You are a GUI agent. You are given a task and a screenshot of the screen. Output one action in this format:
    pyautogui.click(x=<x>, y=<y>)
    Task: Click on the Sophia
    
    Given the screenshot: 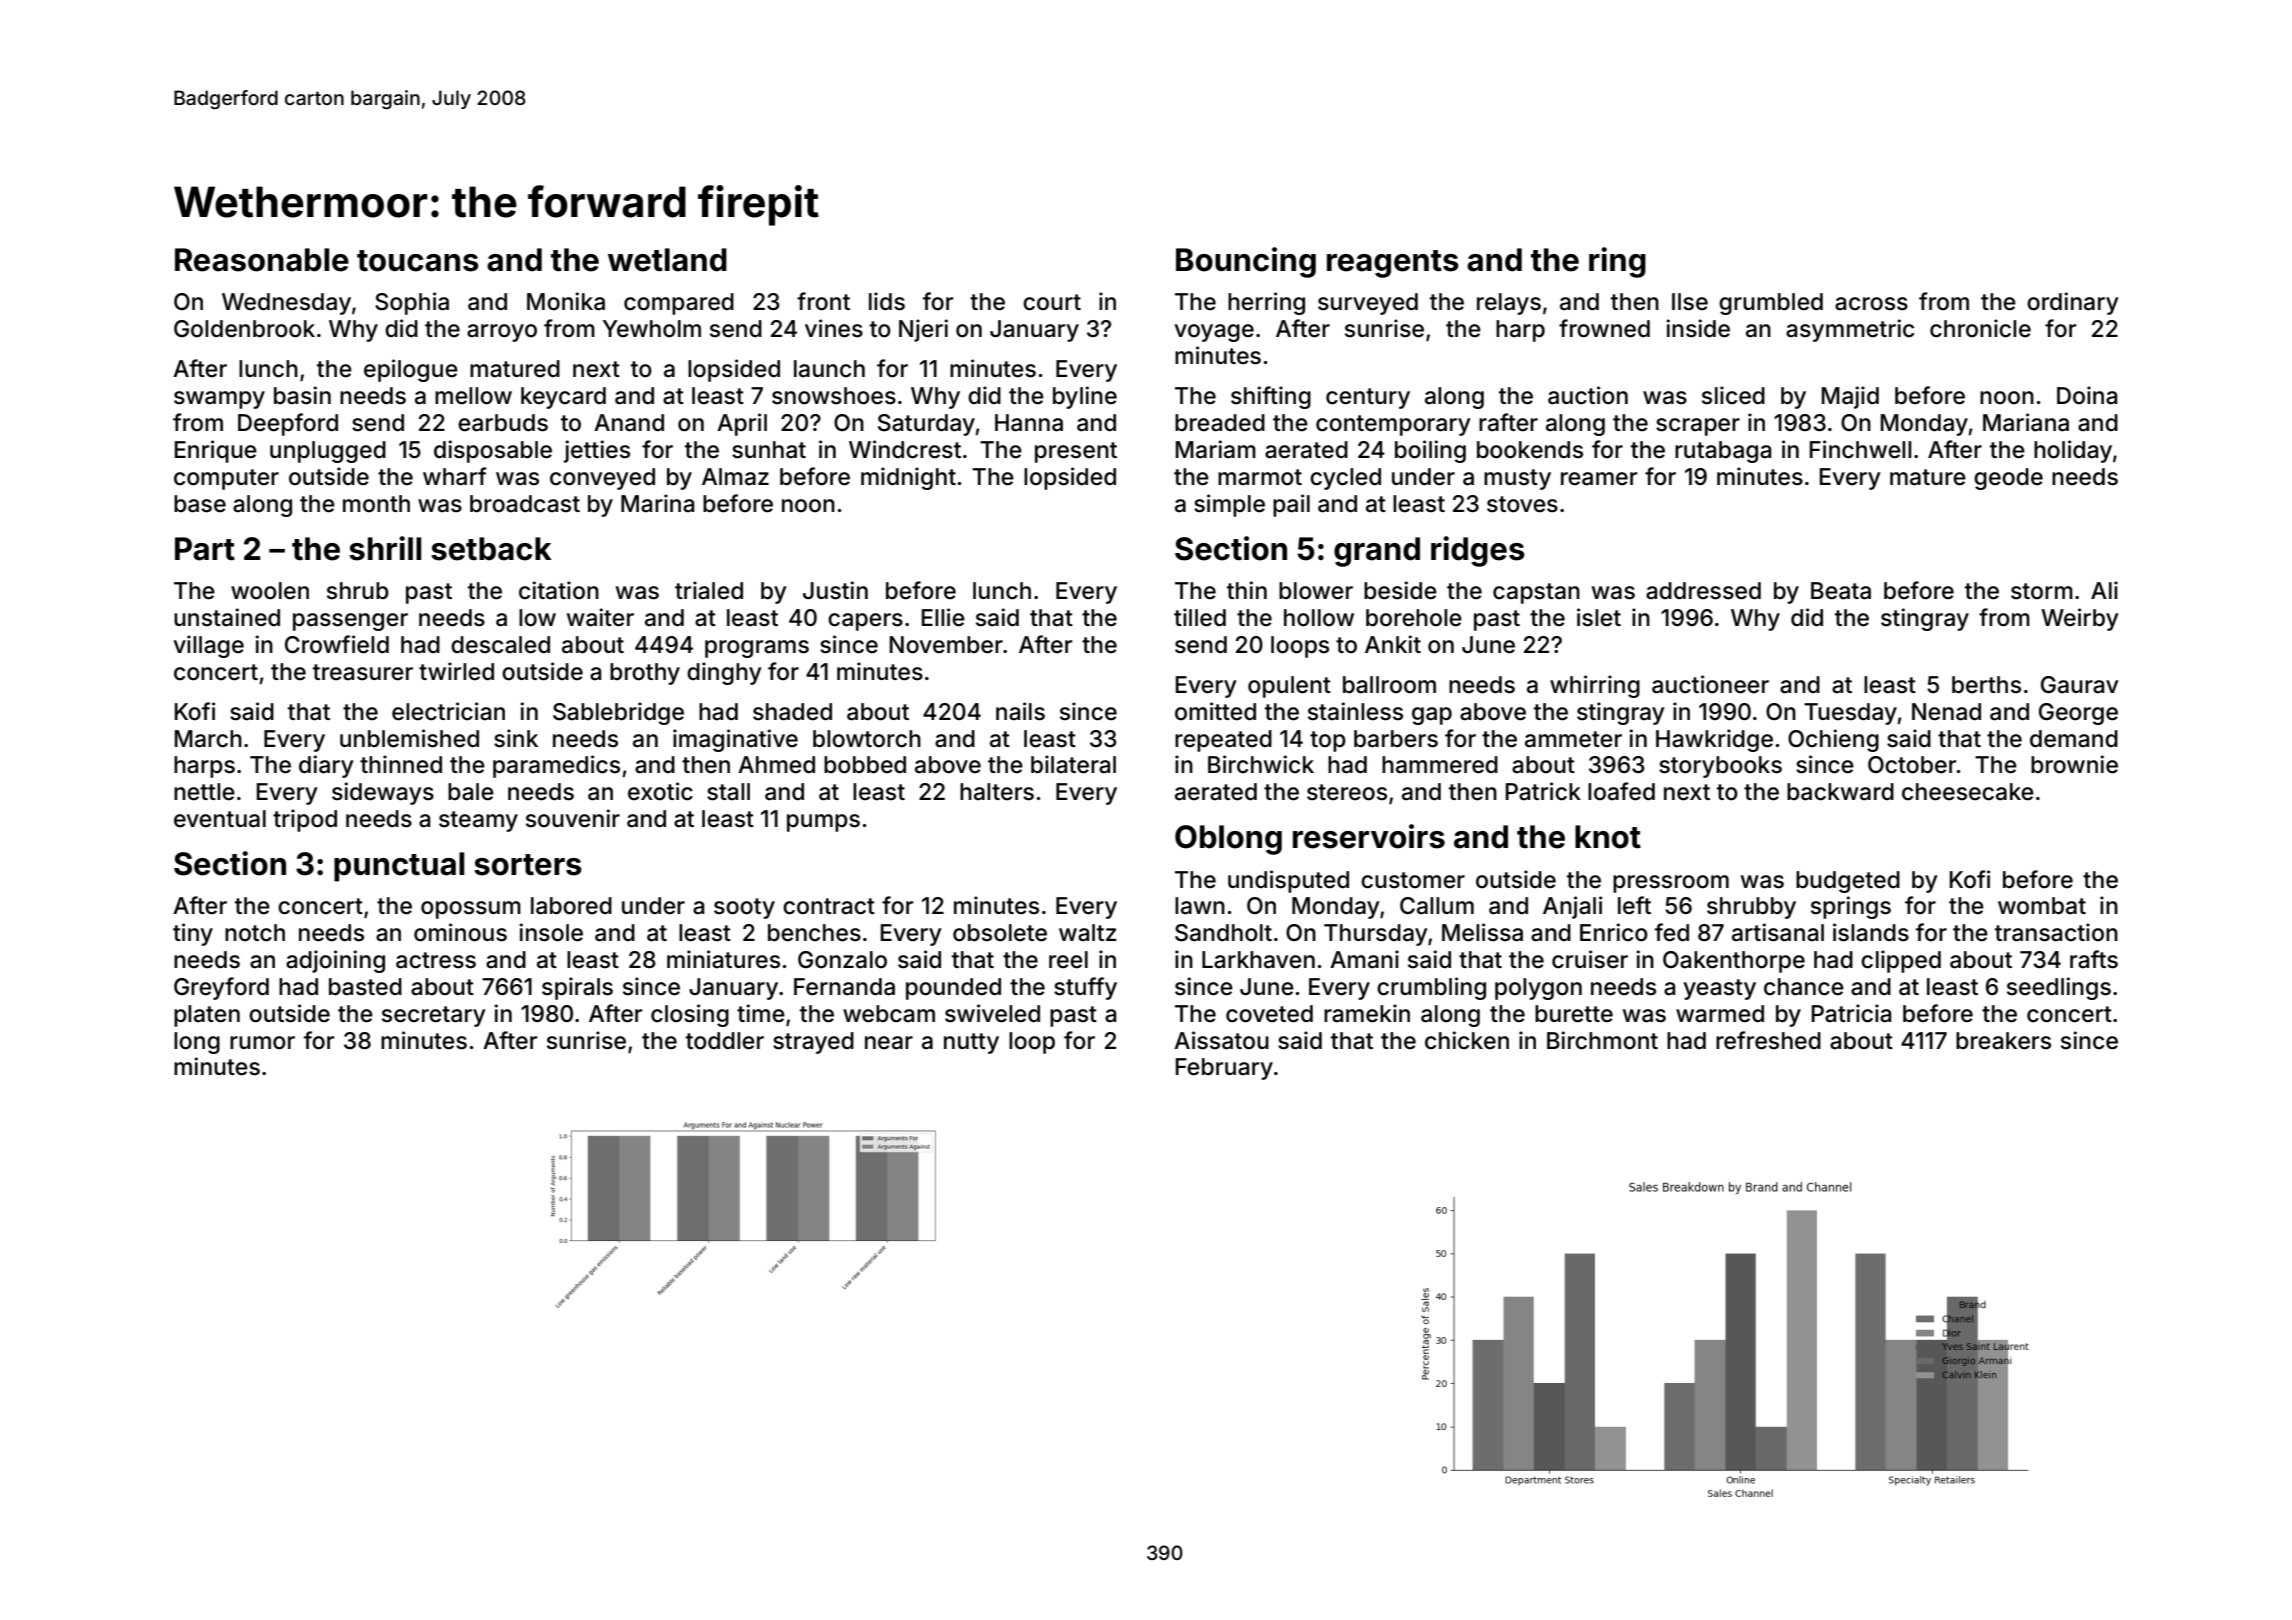 What is the action you would take?
    pyautogui.click(x=412, y=303)
